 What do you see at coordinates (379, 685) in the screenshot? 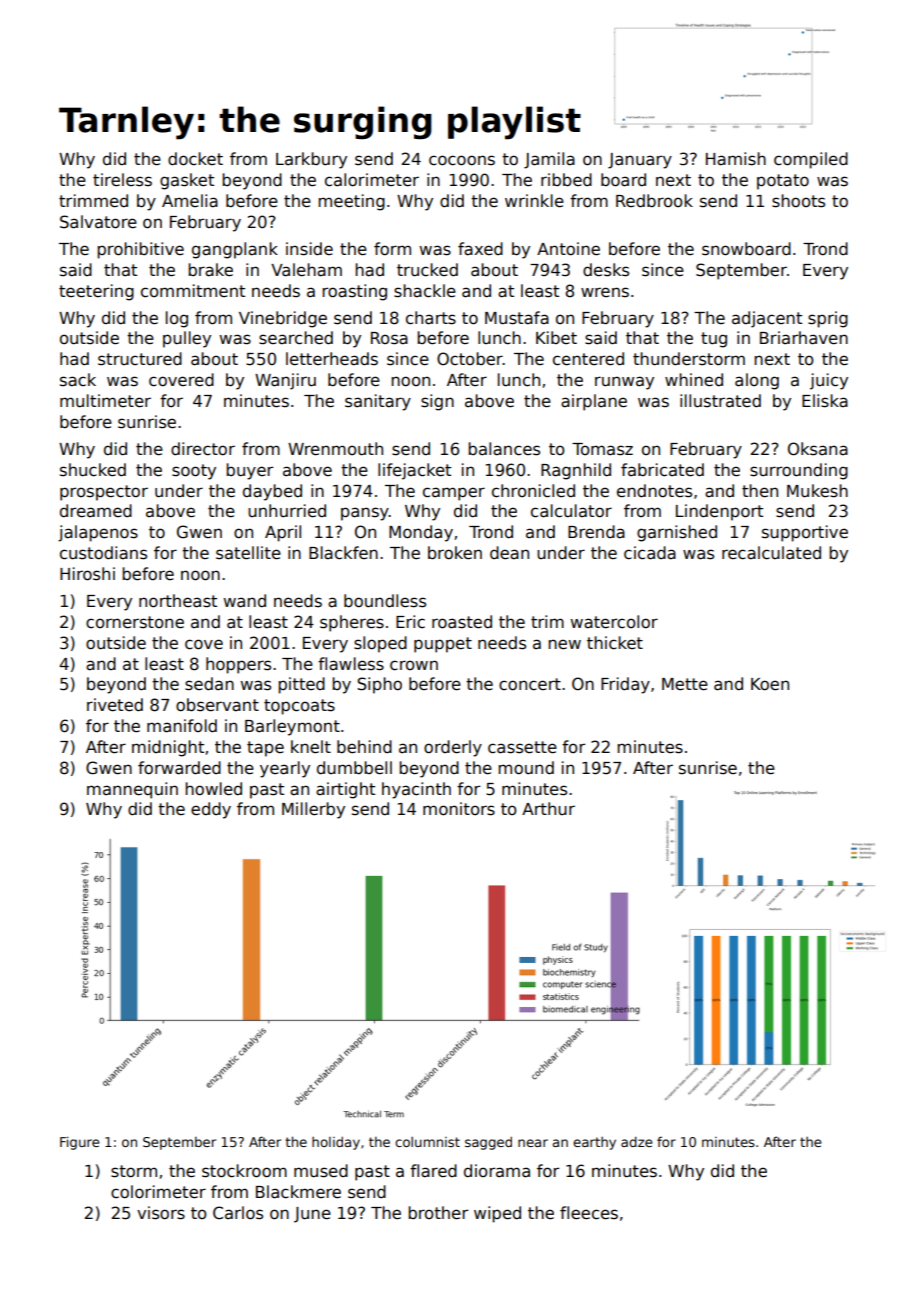
I see `Sipho` at bounding box center [379, 685].
